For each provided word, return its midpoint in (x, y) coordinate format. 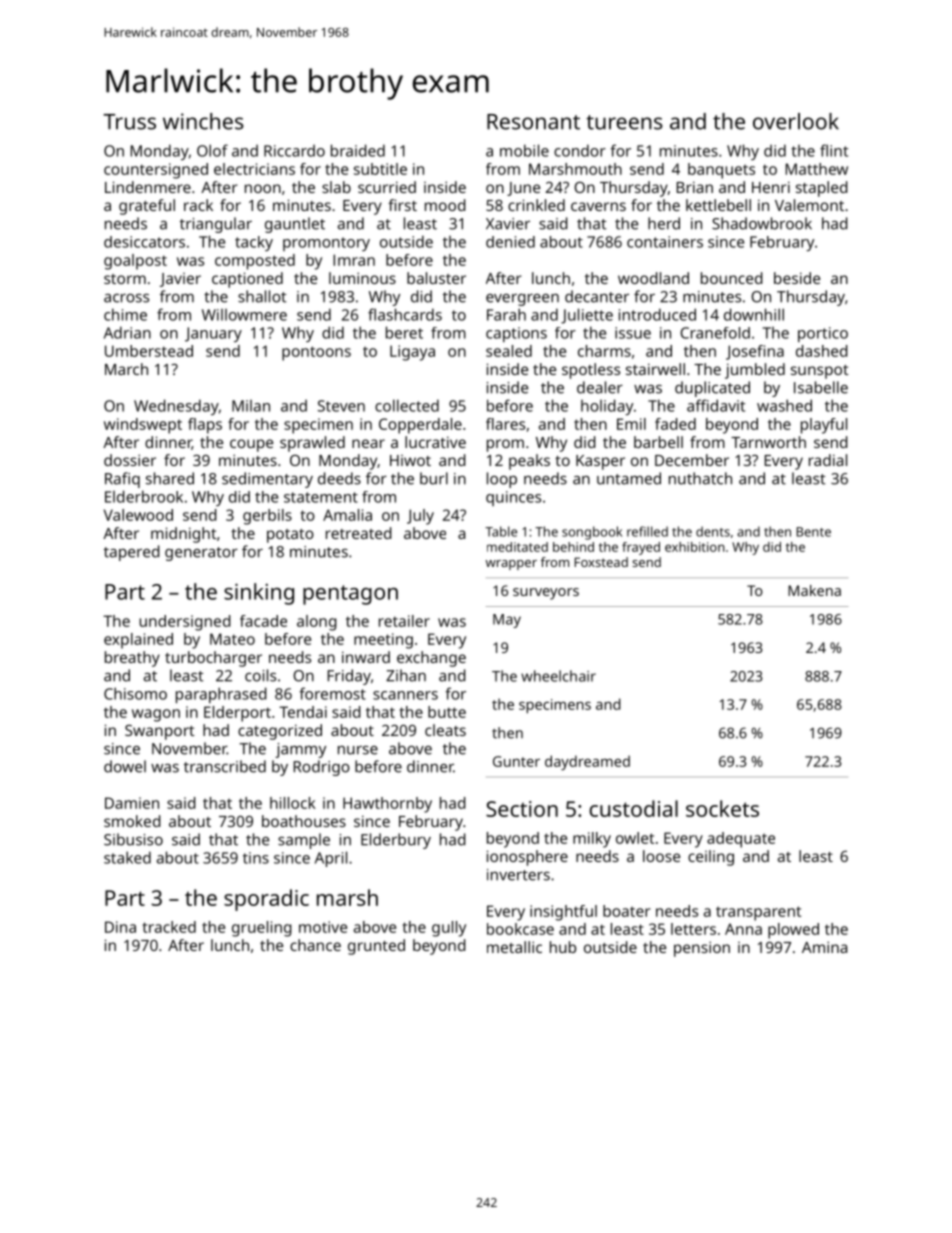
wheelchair (558, 676)
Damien (132, 803)
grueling (262, 929)
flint (834, 150)
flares (505, 424)
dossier (130, 460)
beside (797, 278)
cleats (445, 730)
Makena (814, 590)
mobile (524, 150)
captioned (247, 280)
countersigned (156, 171)
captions (516, 334)
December (692, 460)
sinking (259, 594)
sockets (722, 808)
